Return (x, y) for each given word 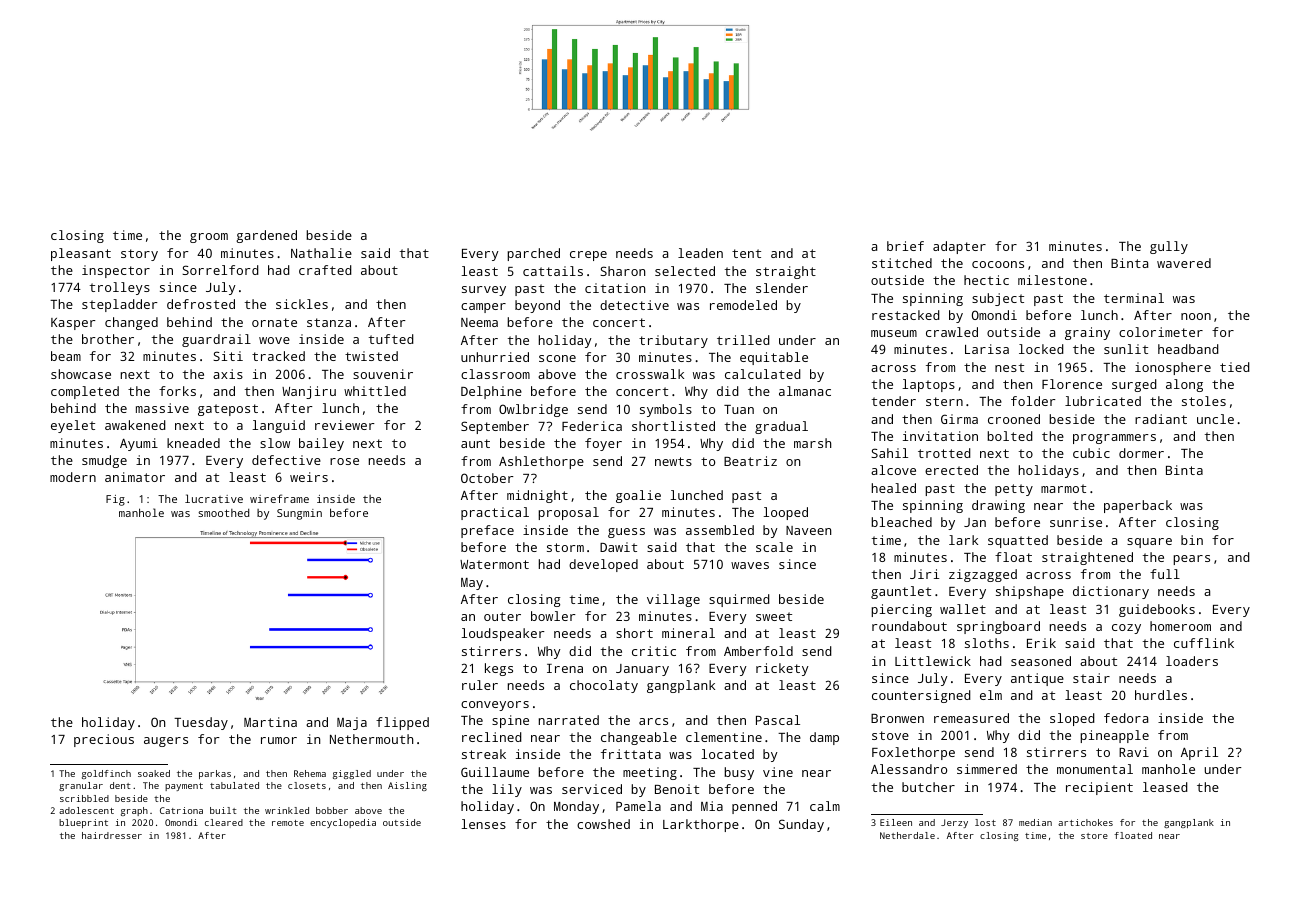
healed (894, 488)
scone (557, 358)
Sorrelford (220, 270)
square (1149, 543)
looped (785, 513)
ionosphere (1173, 368)
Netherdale (907, 835)
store (1094, 836)
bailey (321, 444)
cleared (224, 822)
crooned (1014, 419)
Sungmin (299, 514)
